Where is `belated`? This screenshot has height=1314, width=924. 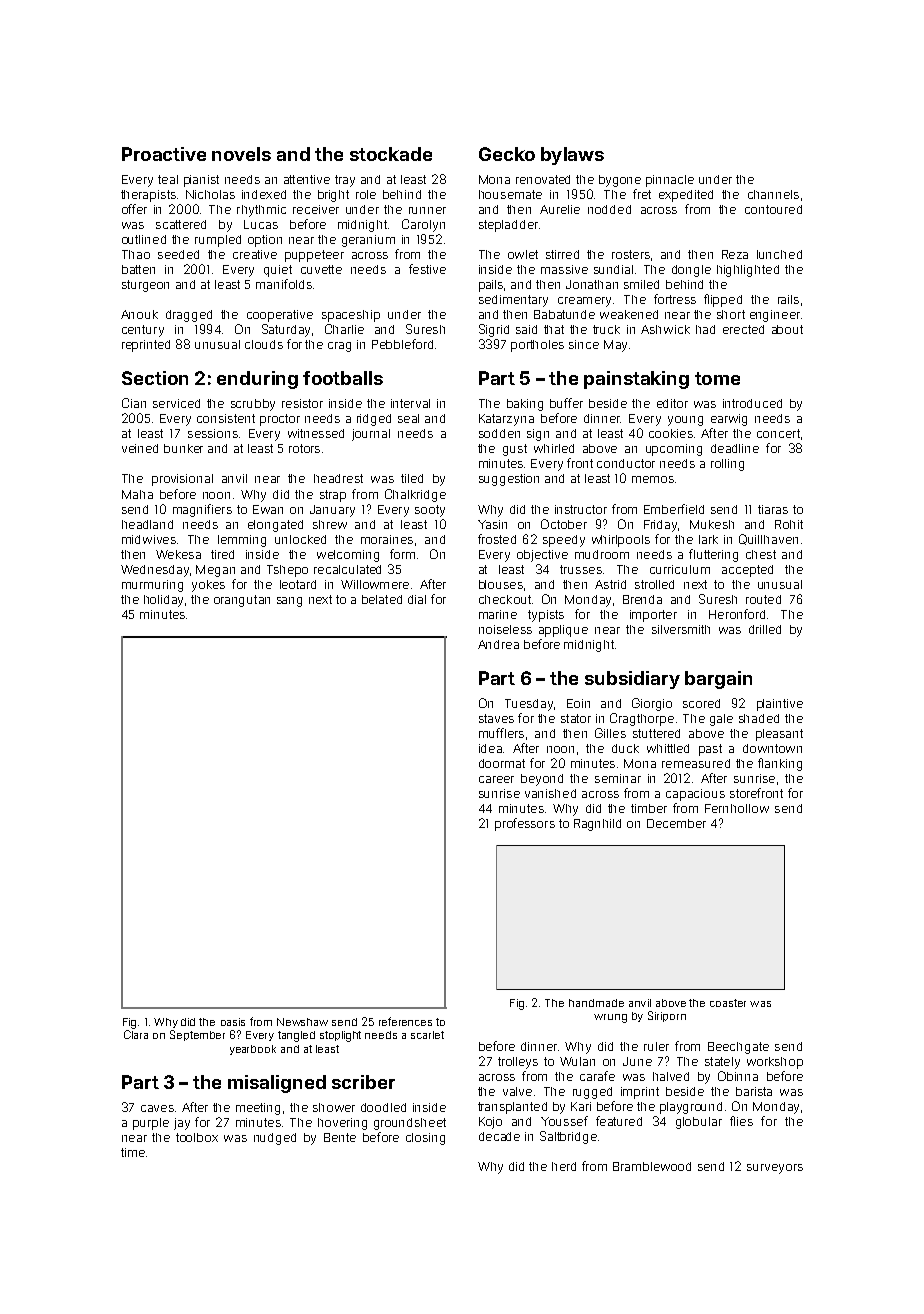 belated is located at coordinates (382, 599).
